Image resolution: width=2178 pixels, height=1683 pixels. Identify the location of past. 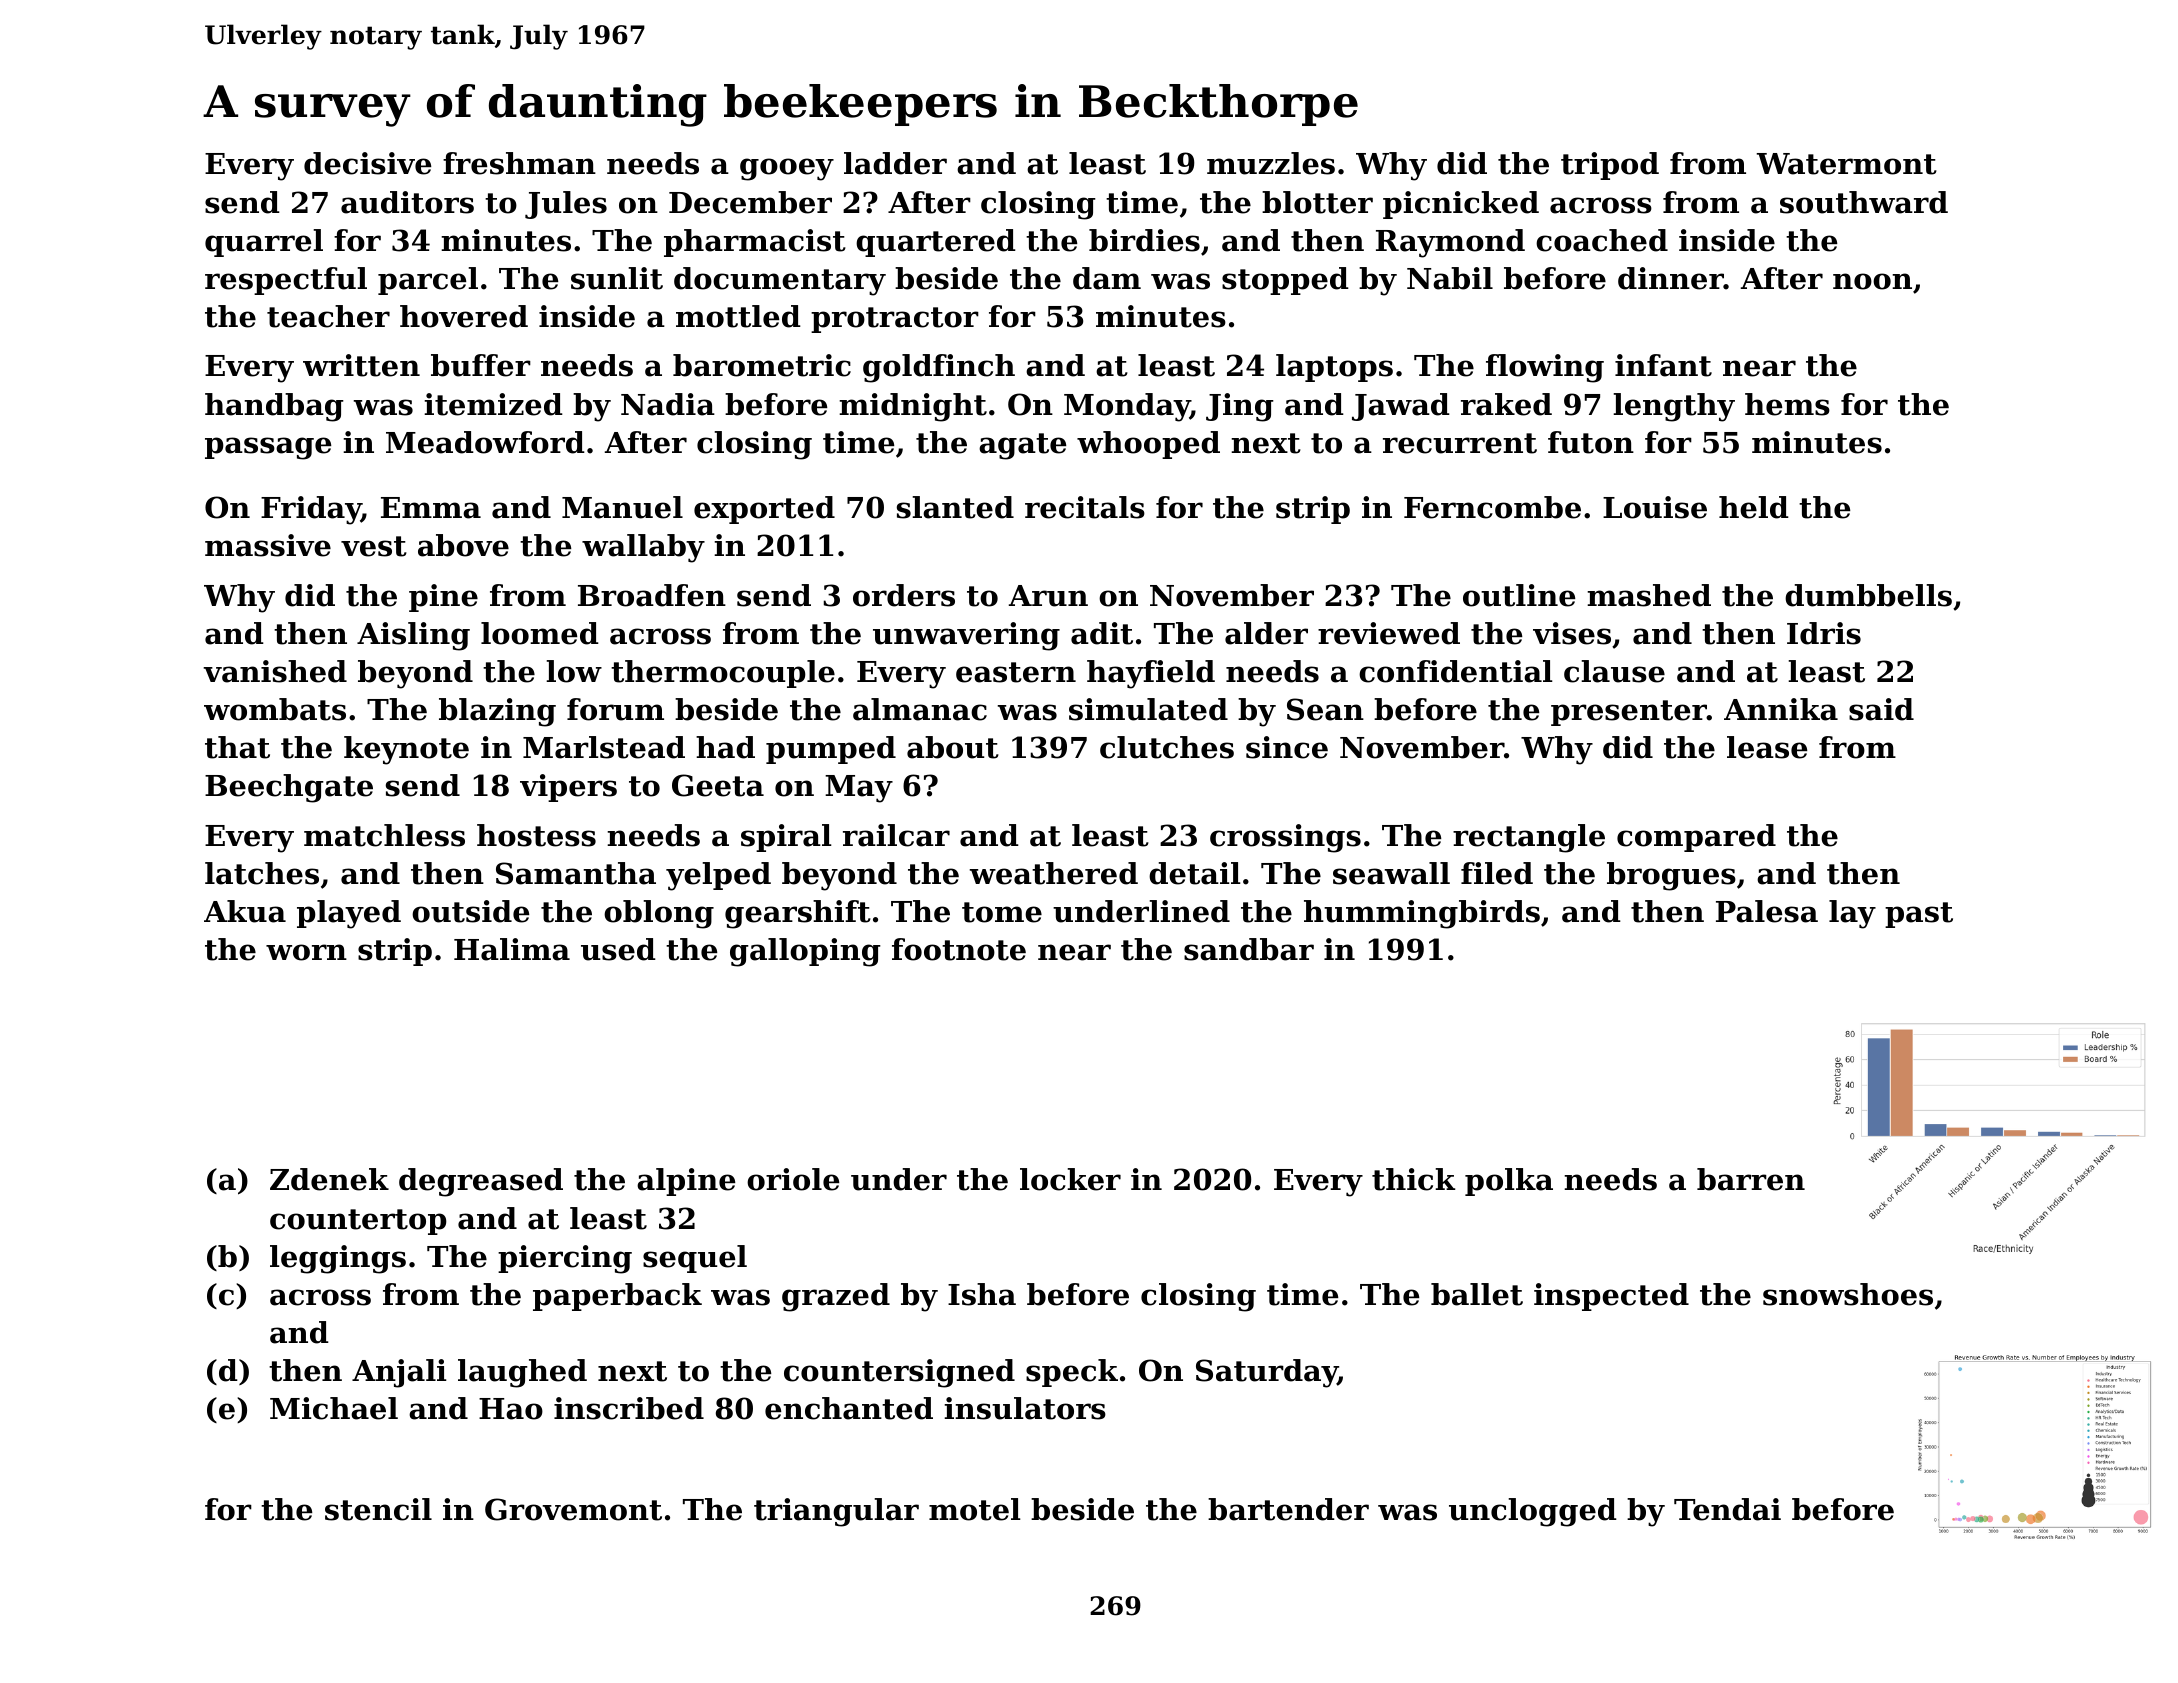
(1919, 915).
